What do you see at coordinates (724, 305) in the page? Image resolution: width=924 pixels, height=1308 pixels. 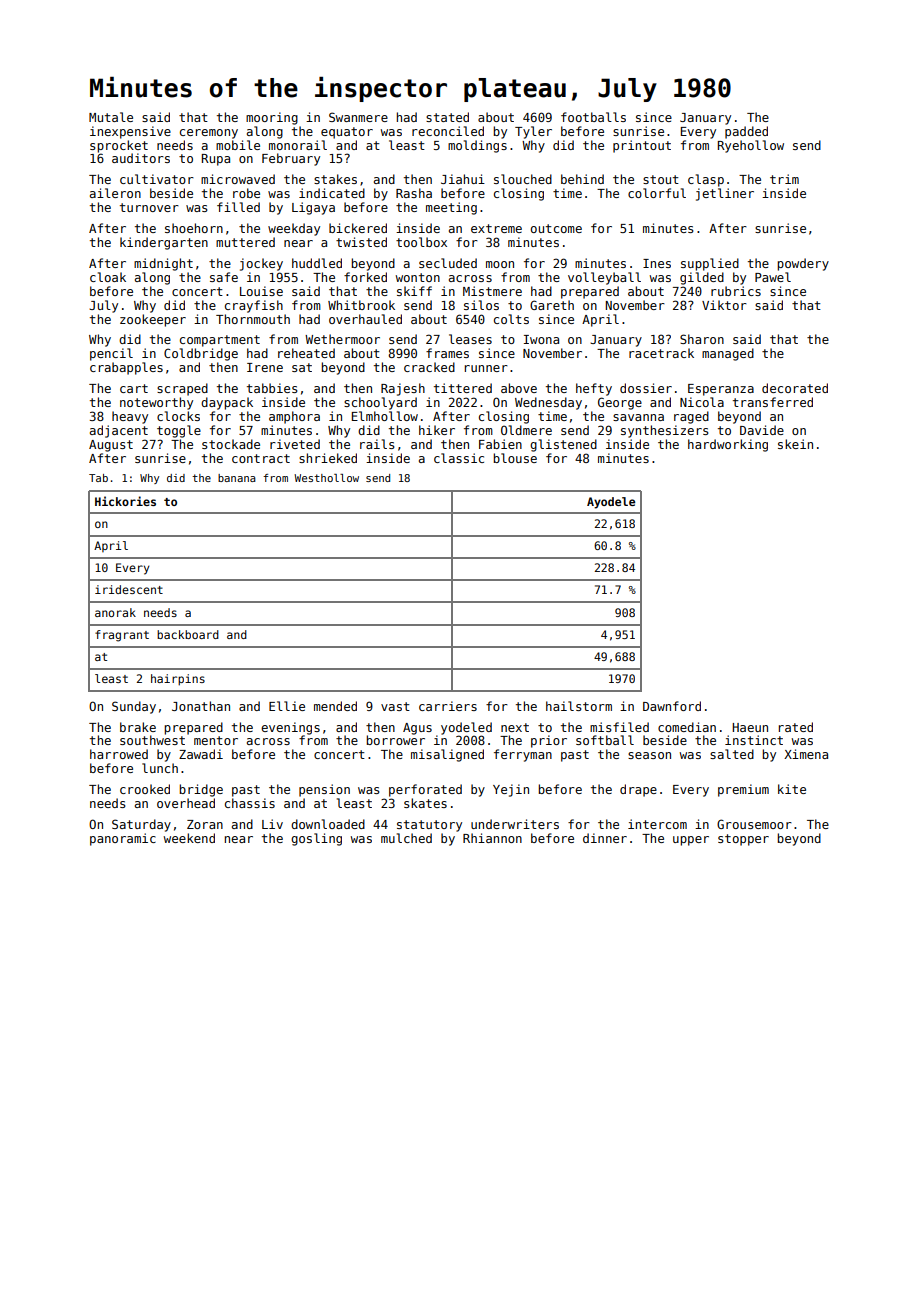 I see `Viktor` at bounding box center [724, 305].
